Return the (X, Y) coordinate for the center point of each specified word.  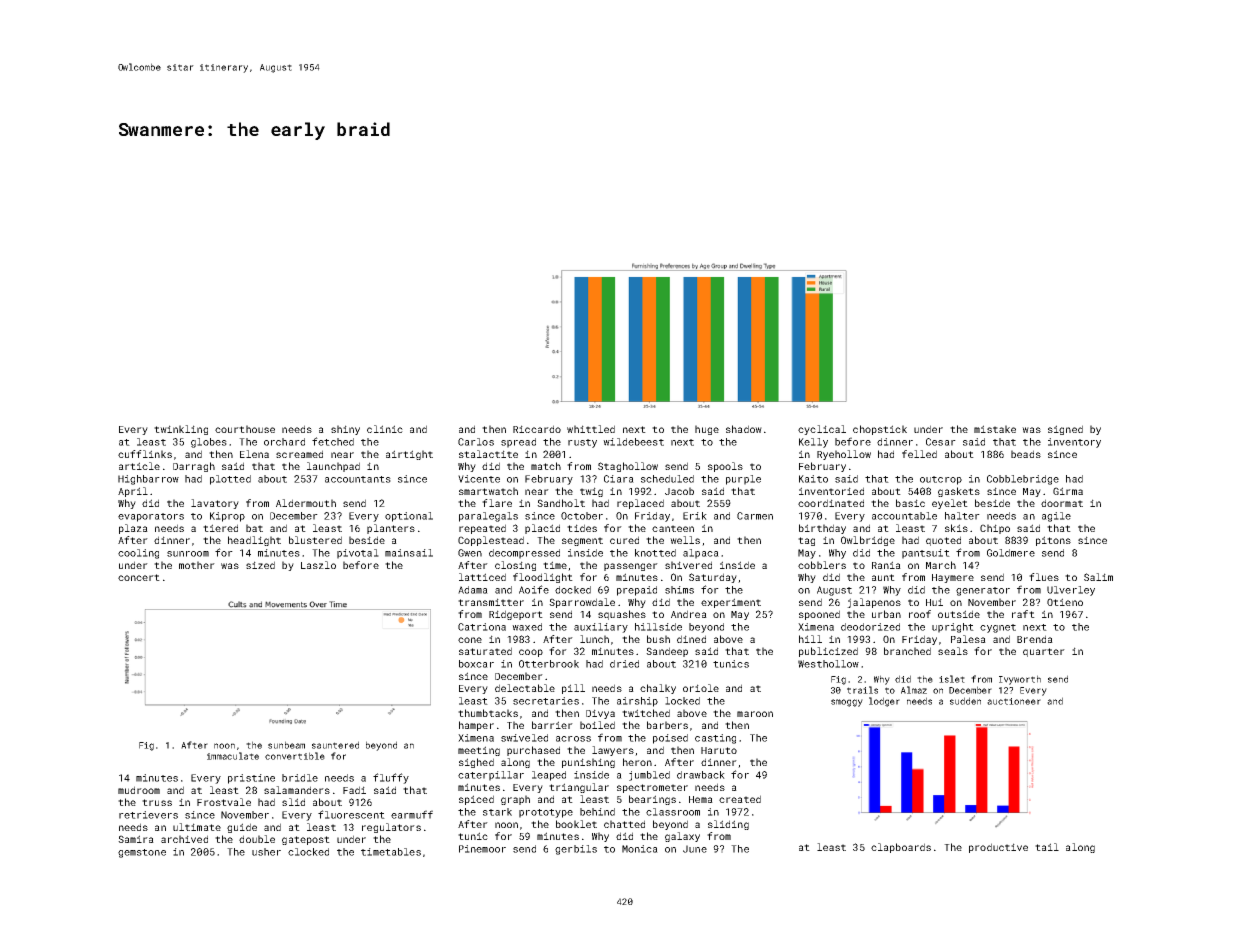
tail (1047, 847)
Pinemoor (482, 849)
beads (1026, 454)
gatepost (306, 840)
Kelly (813, 443)
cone (470, 640)
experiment (731, 603)
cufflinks (145, 454)
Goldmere (1011, 553)
